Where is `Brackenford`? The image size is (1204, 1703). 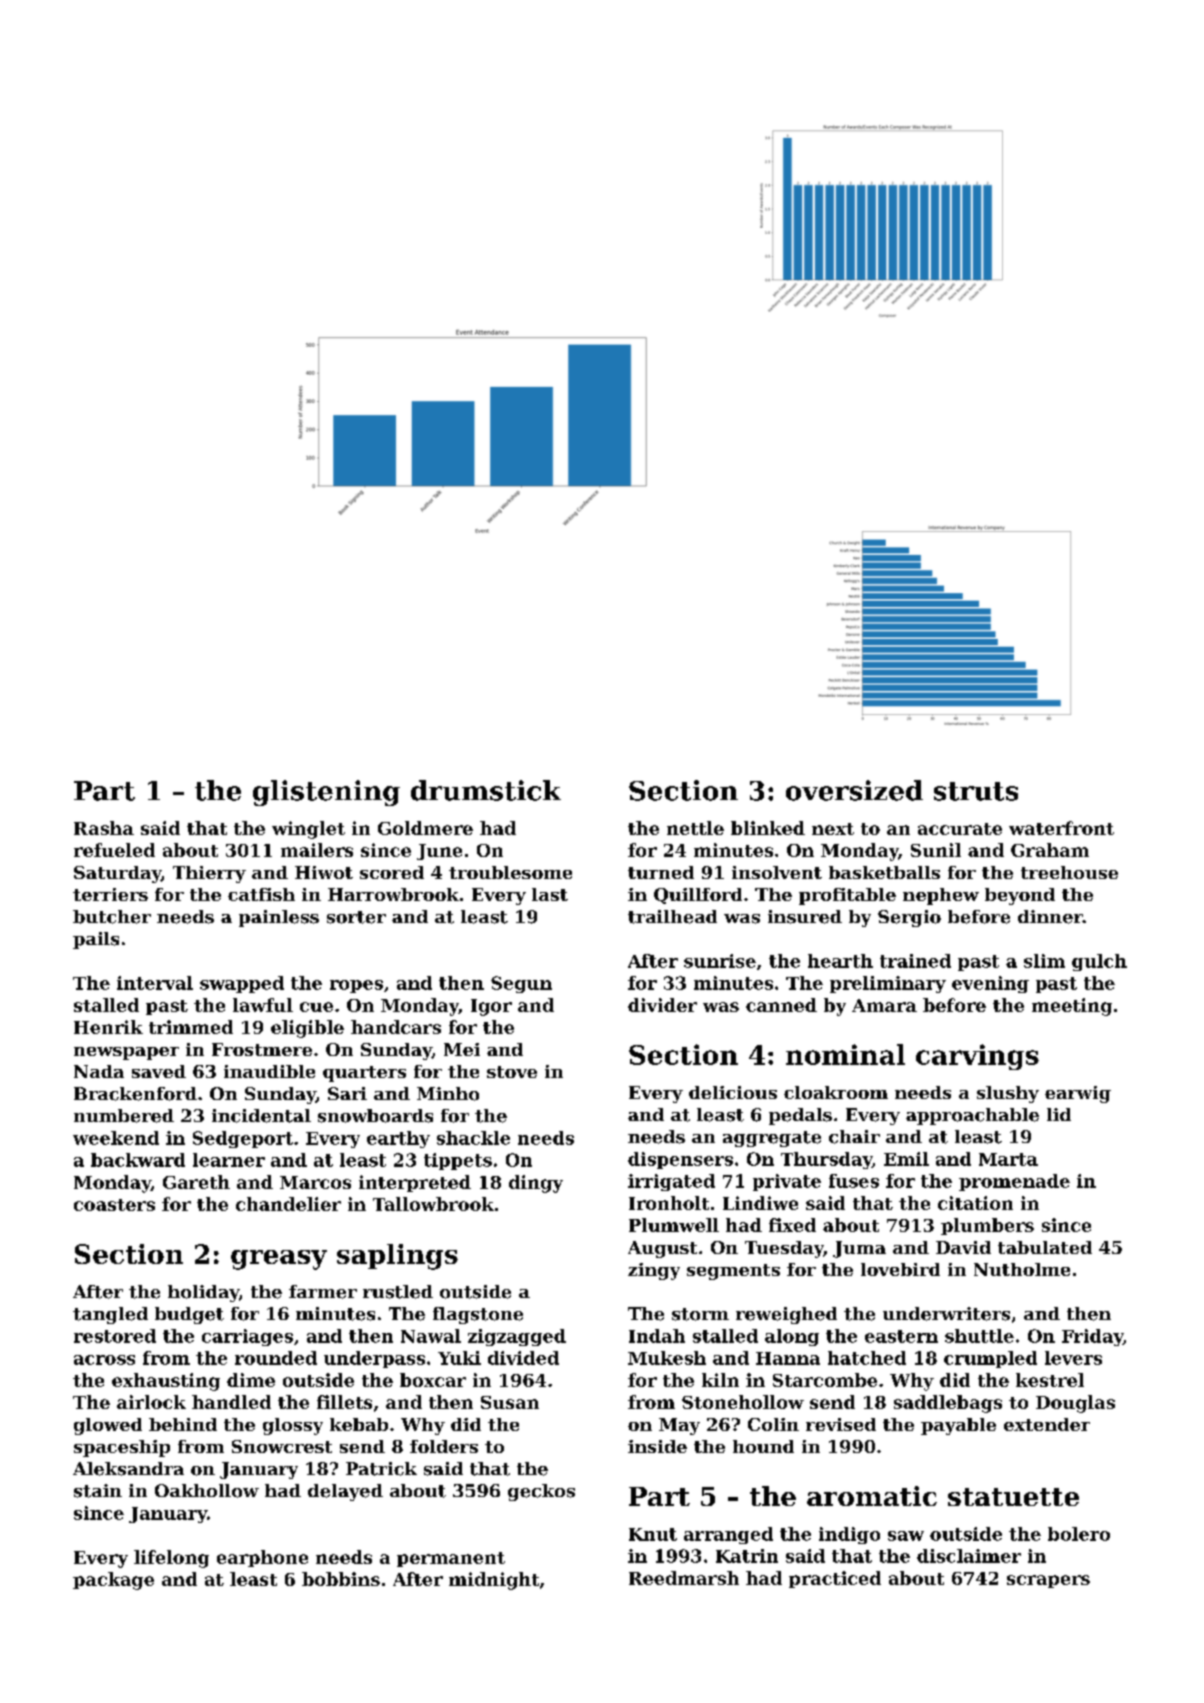 Brackenford is located at coordinates (135, 1094).
